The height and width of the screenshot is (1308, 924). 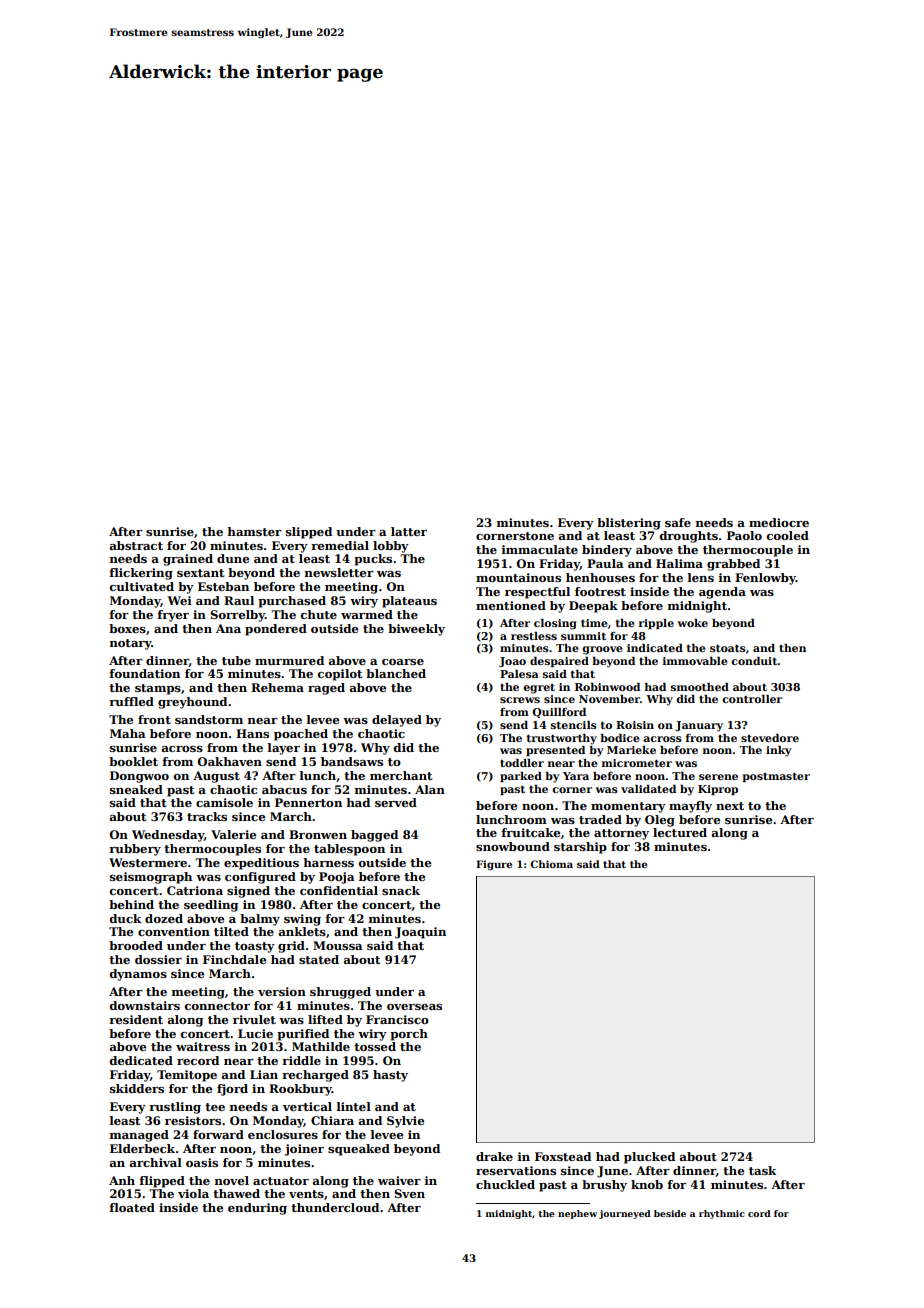 What do you see at coordinates (728, 648) in the screenshot?
I see `stoats` at bounding box center [728, 648].
